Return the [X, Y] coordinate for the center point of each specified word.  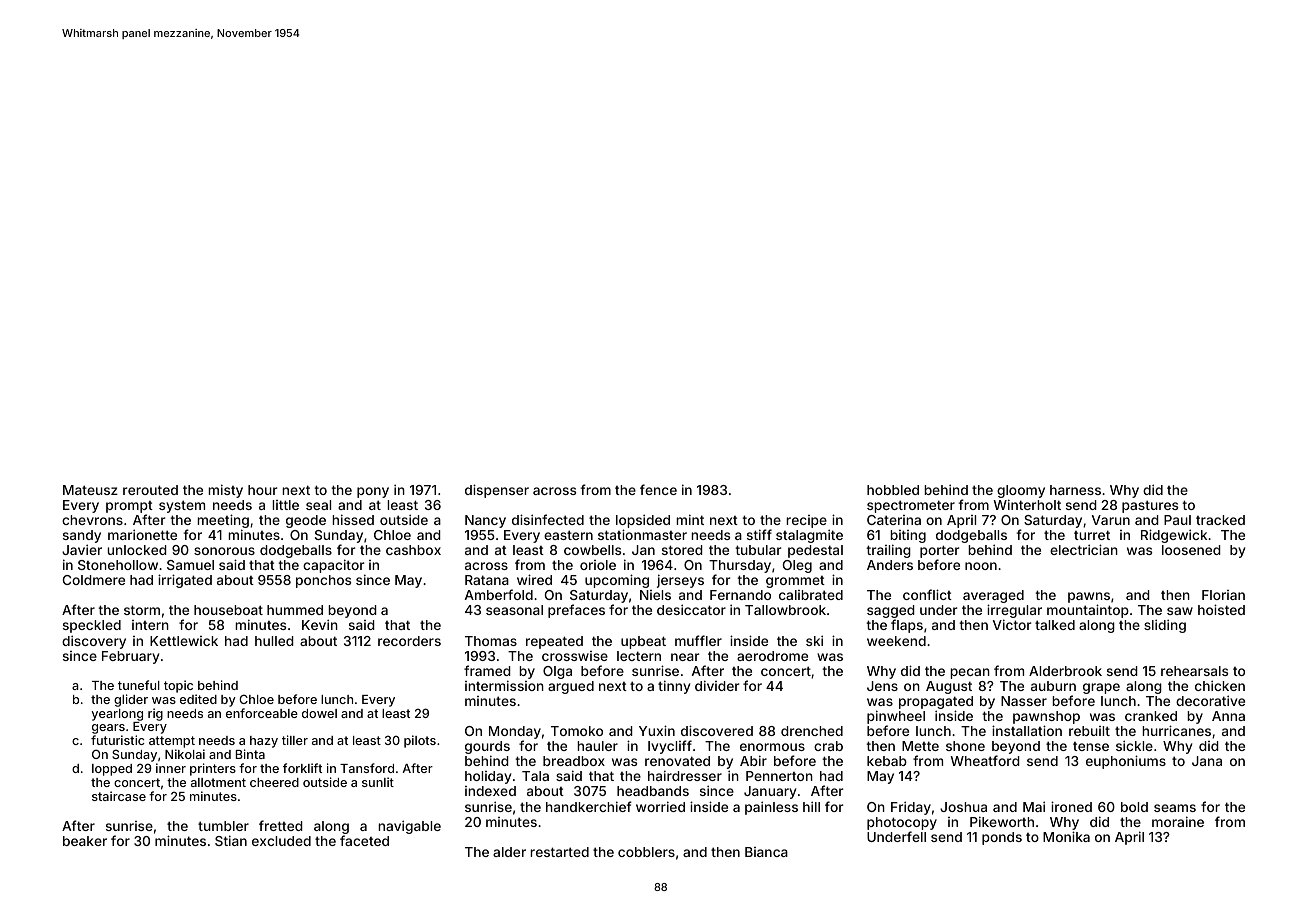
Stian [231, 840]
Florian [1223, 595]
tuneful [139, 685]
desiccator [691, 609]
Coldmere [94, 580]
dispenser [497, 491]
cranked [1151, 716]
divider [717, 685]
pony [373, 492]
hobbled [893, 490]
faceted [364, 840]
